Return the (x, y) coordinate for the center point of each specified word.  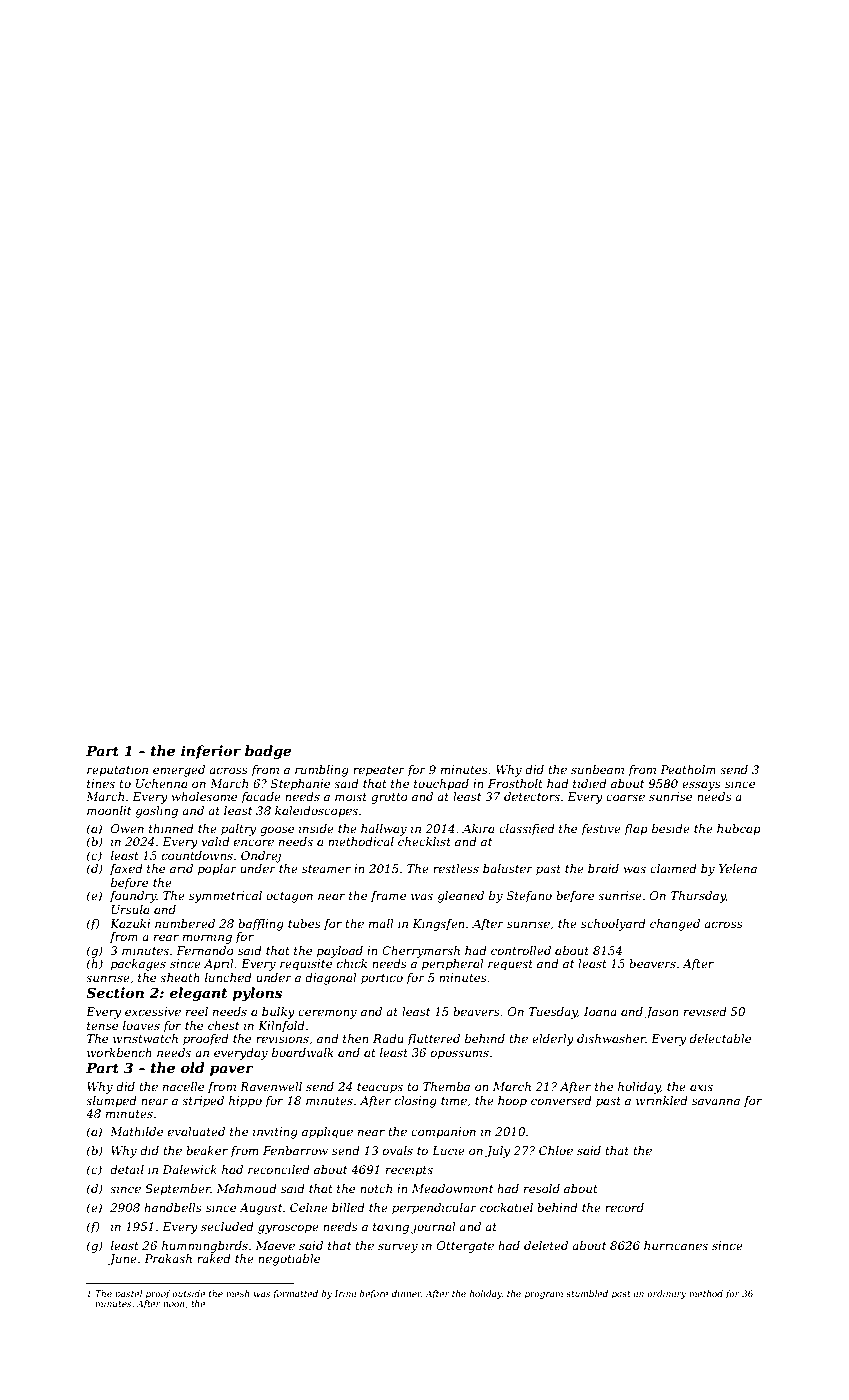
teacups (380, 1088)
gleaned (461, 897)
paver (232, 1070)
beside (671, 828)
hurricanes (676, 1245)
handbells (173, 1207)
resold (542, 1188)
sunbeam (597, 769)
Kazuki (130, 923)
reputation (117, 771)
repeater (379, 771)
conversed (561, 1100)
